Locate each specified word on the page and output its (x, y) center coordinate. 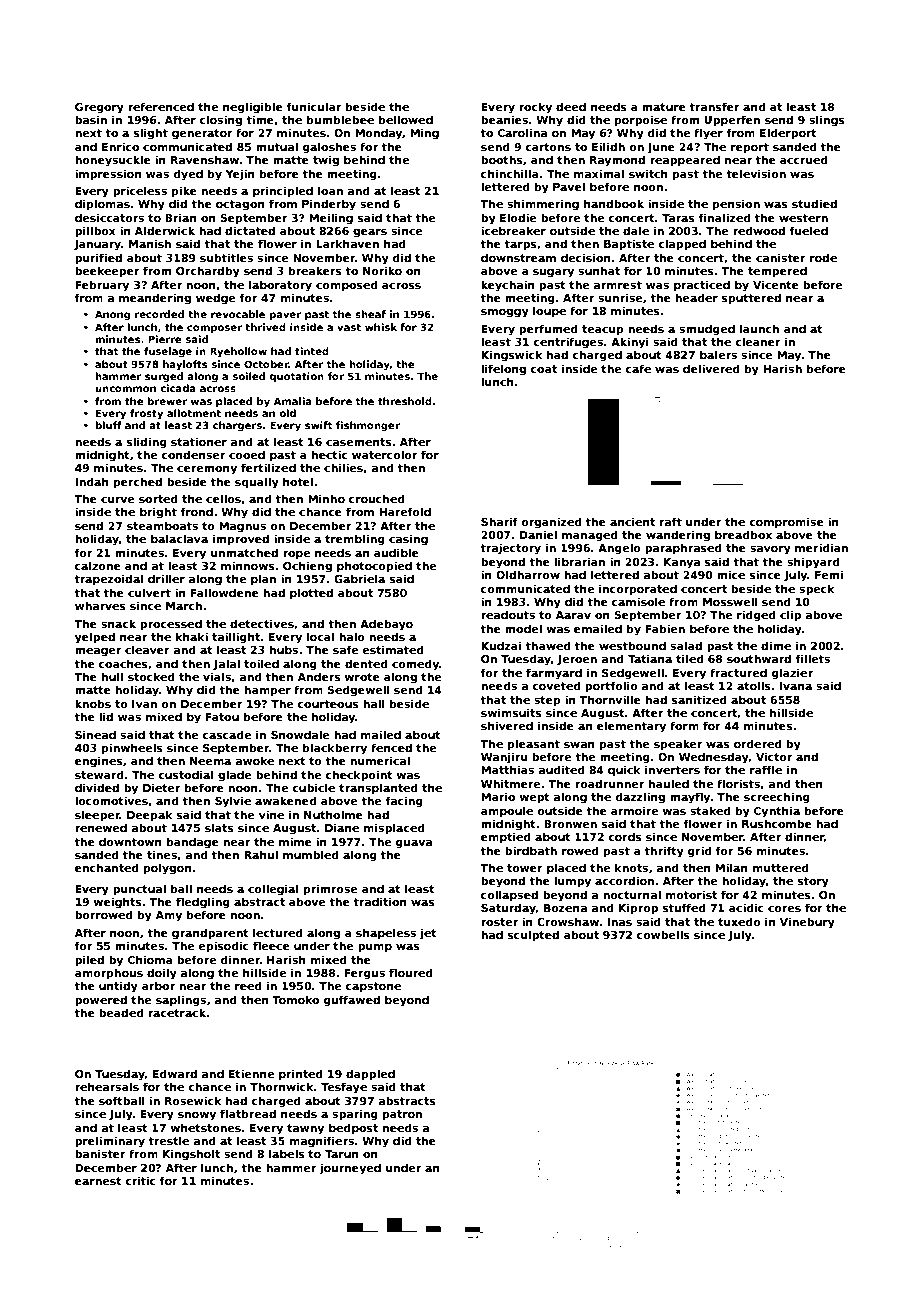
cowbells (663, 934)
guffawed (352, 1001)
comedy (415, 665)
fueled (809, 230)
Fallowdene (224, 592)
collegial (273, 890)
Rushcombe (777, 823)
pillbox (95, 231)
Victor (774, 756)
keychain (508, 286)
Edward (175, 1073)
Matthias (507, 769)
